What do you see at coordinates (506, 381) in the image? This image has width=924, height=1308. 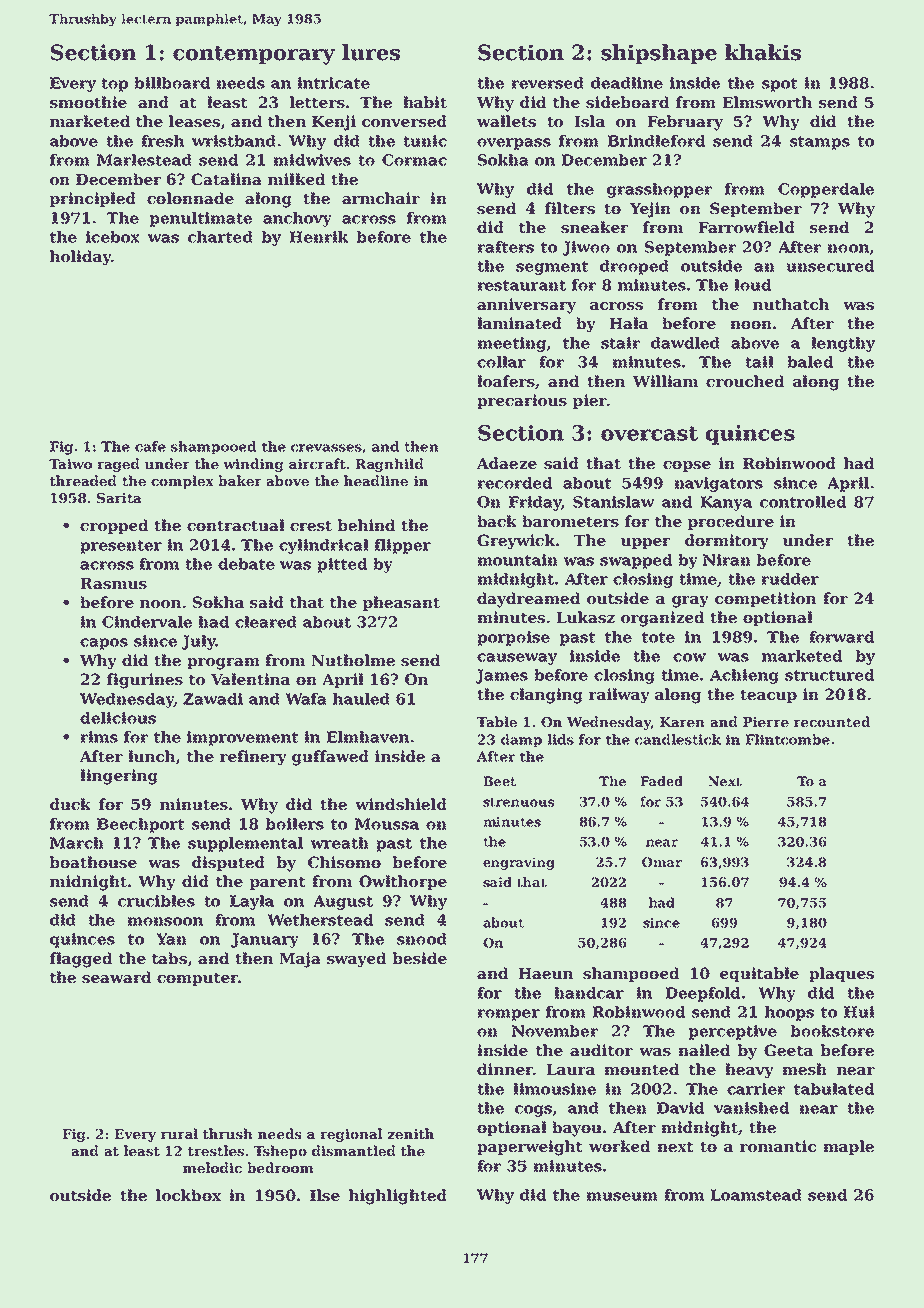 I see `loafers` at bounding box center [506, 381].
